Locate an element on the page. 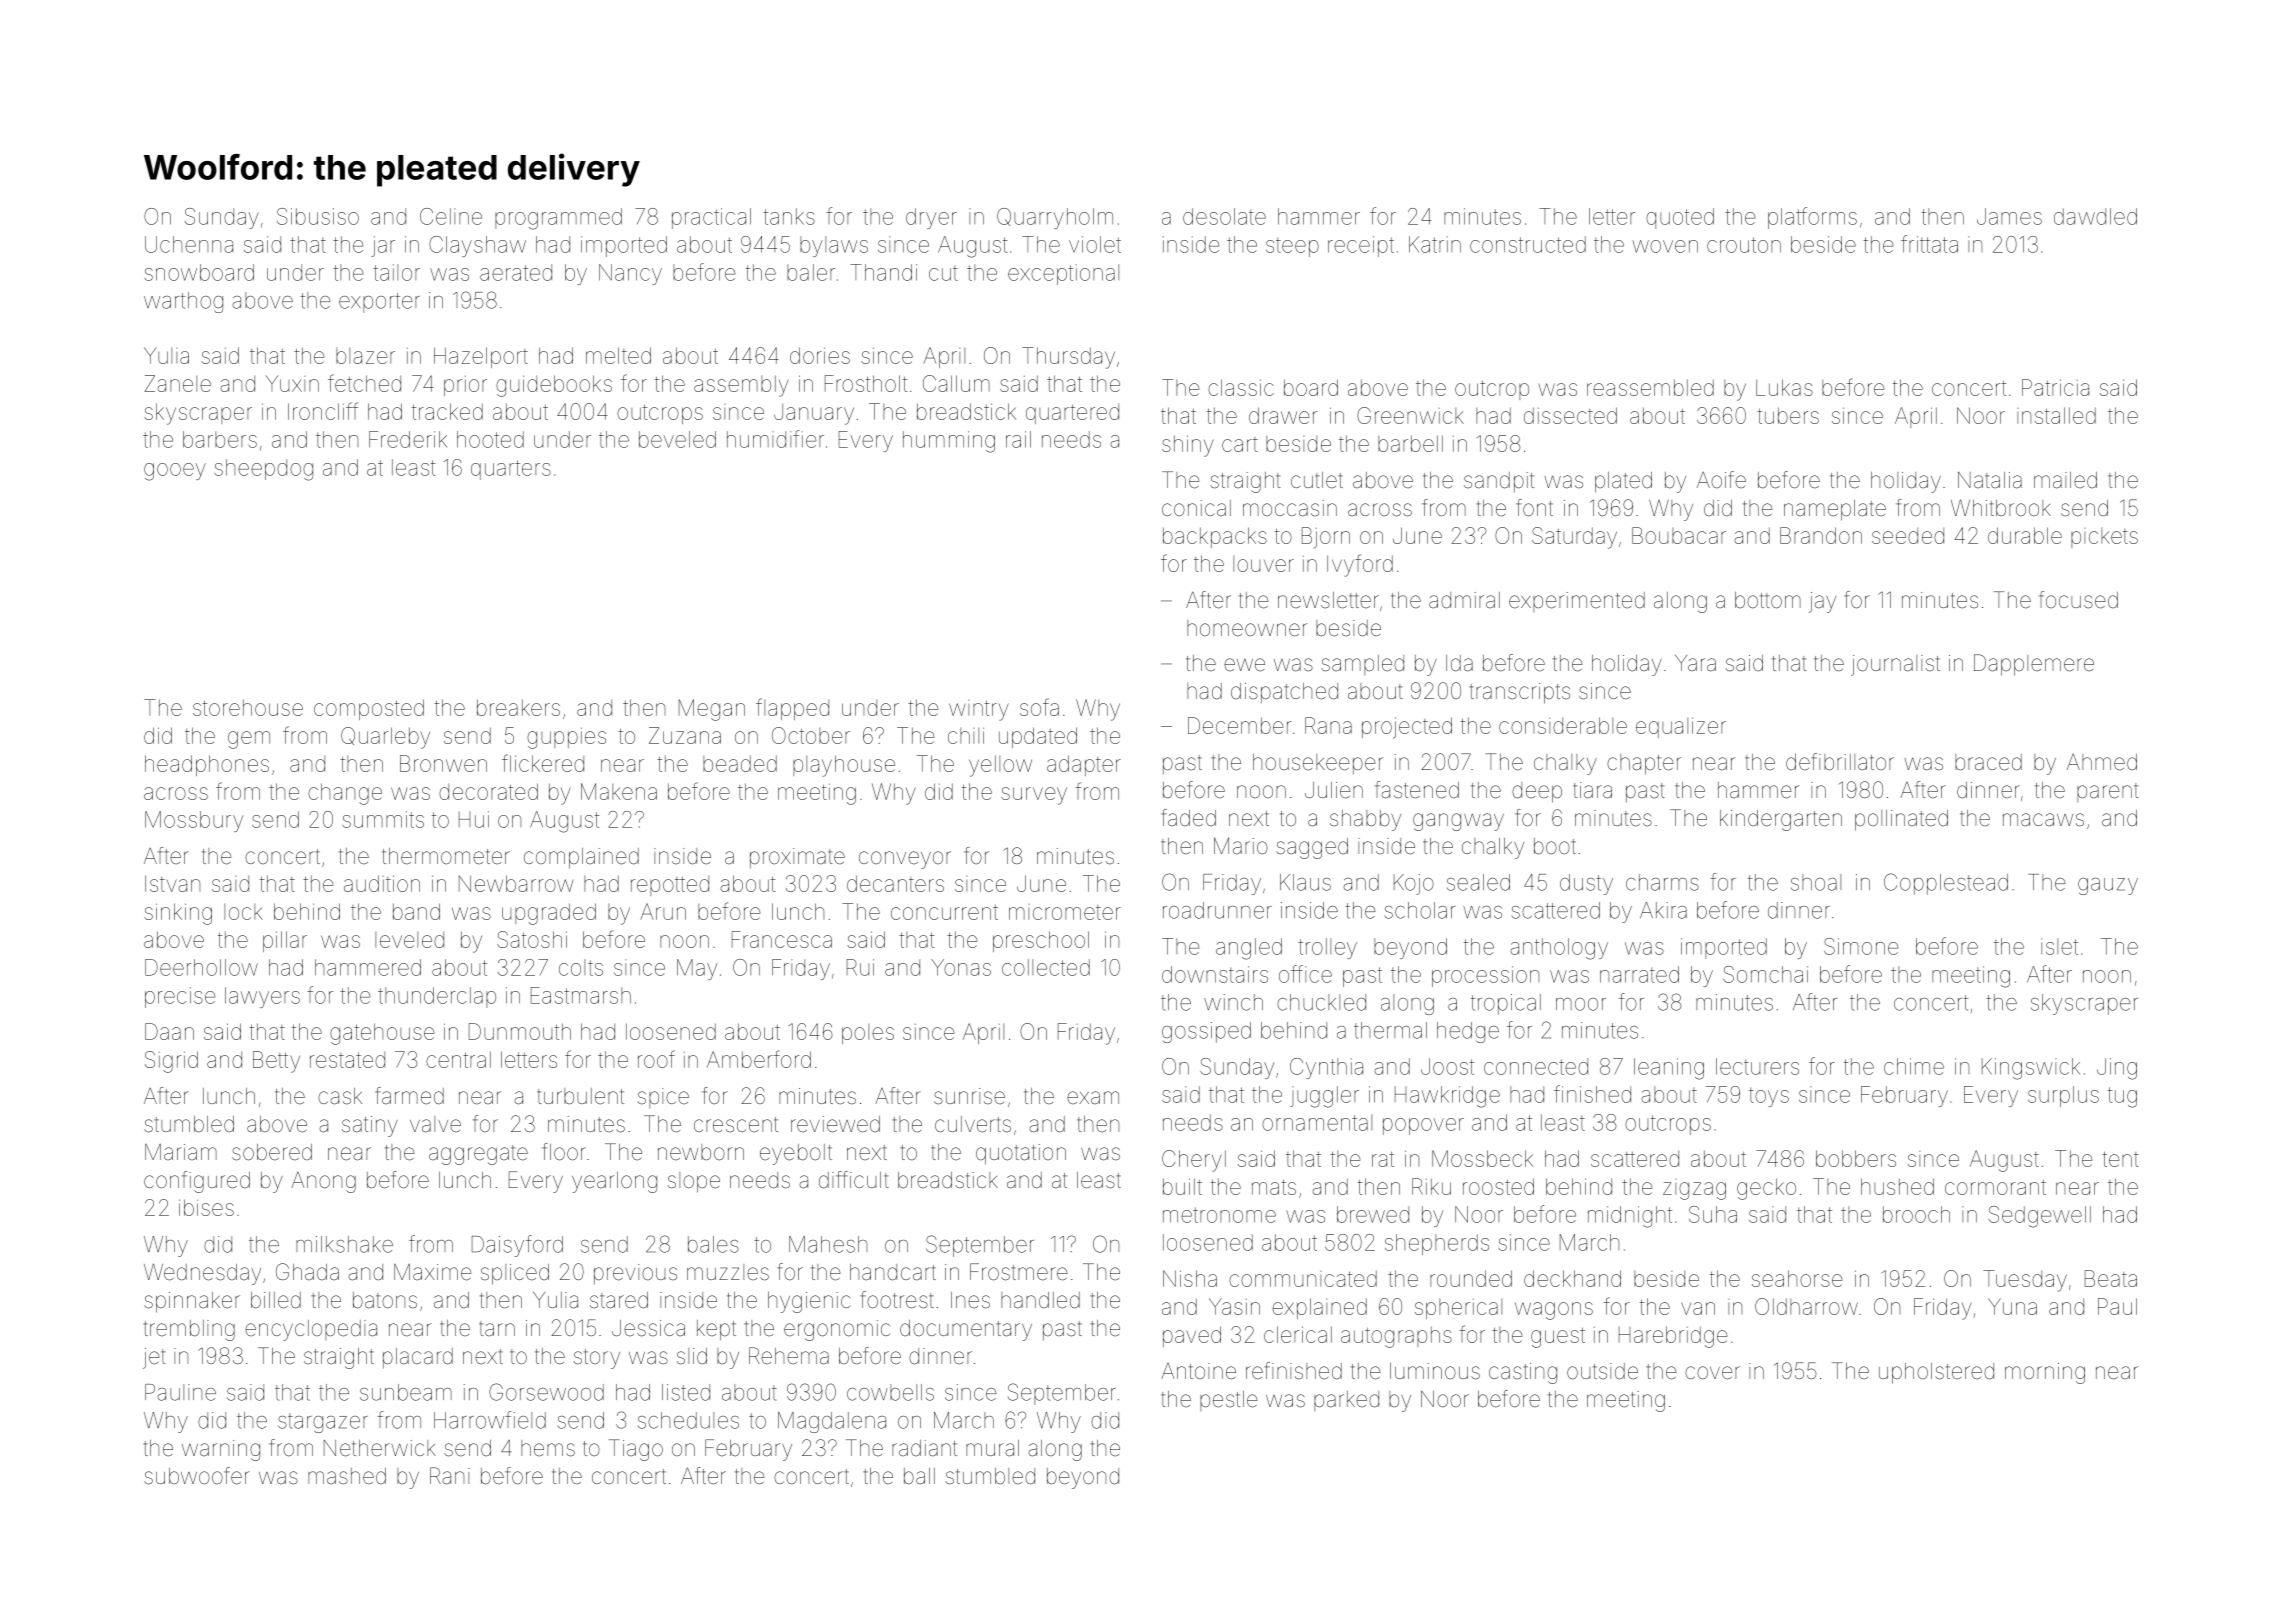  chili is located at coordinates (966, 735).
